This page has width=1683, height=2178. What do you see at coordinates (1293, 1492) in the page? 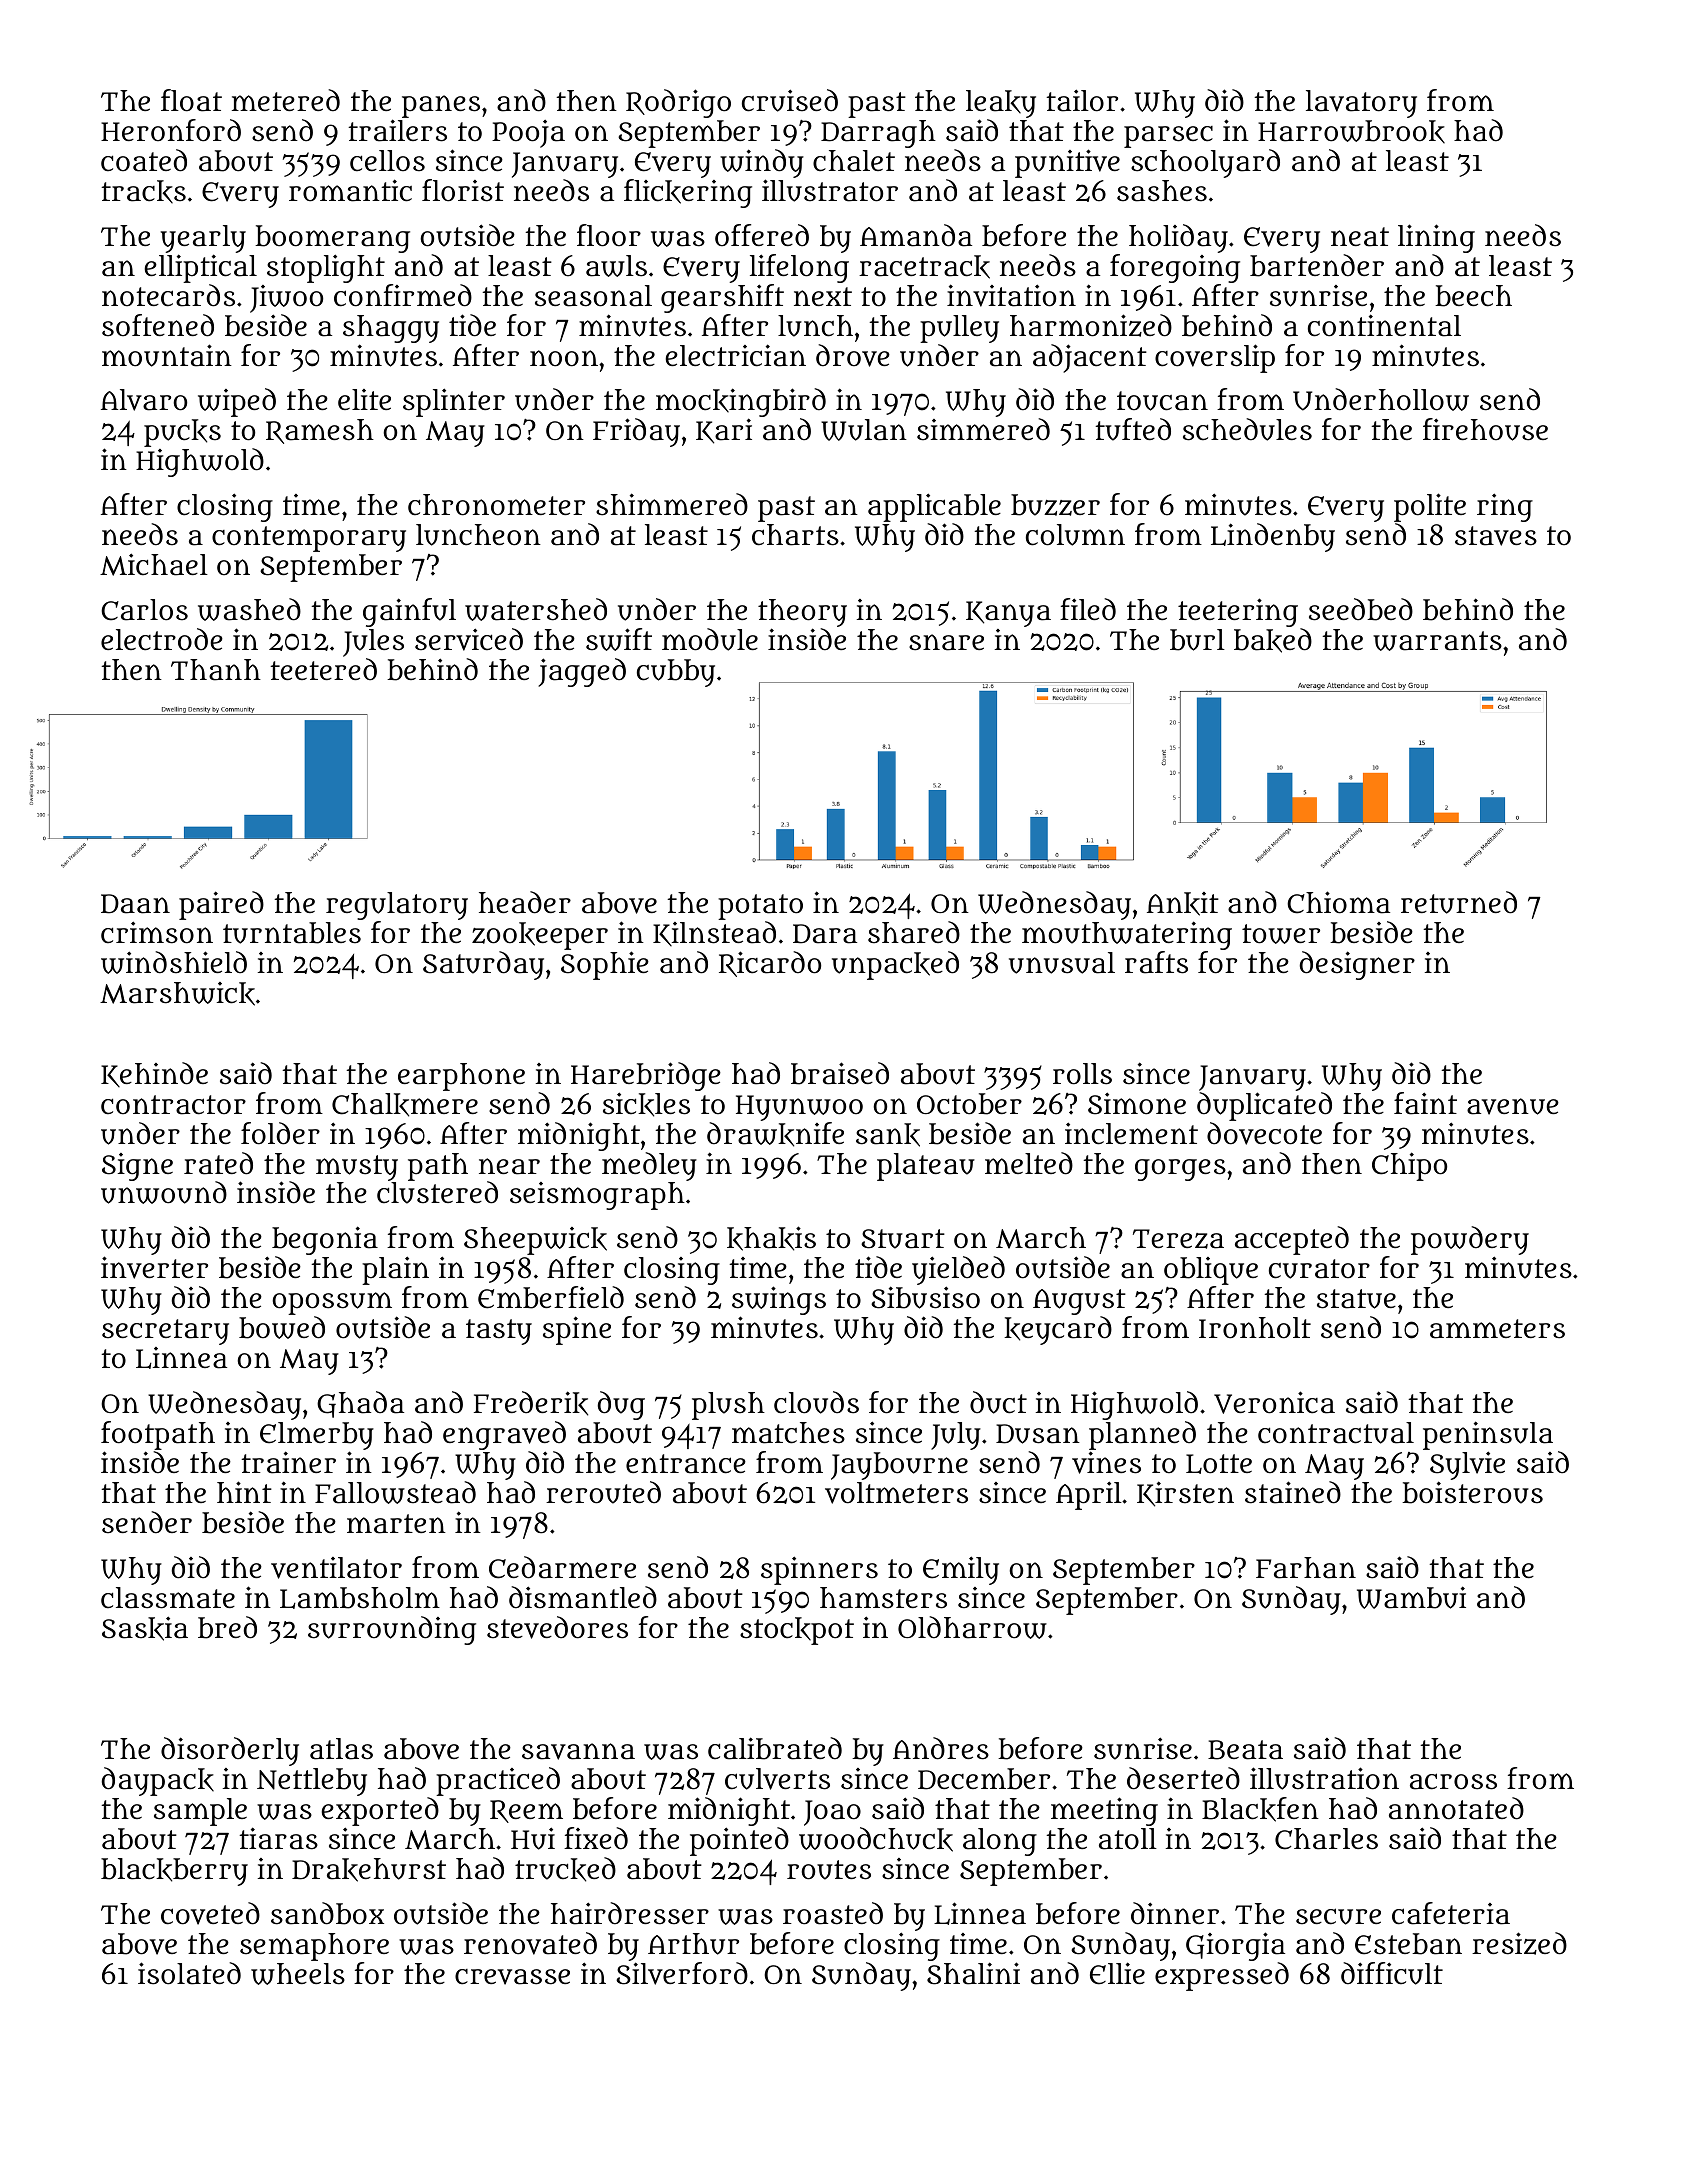
I see `stained` at bounding box center [1293, 1492].
